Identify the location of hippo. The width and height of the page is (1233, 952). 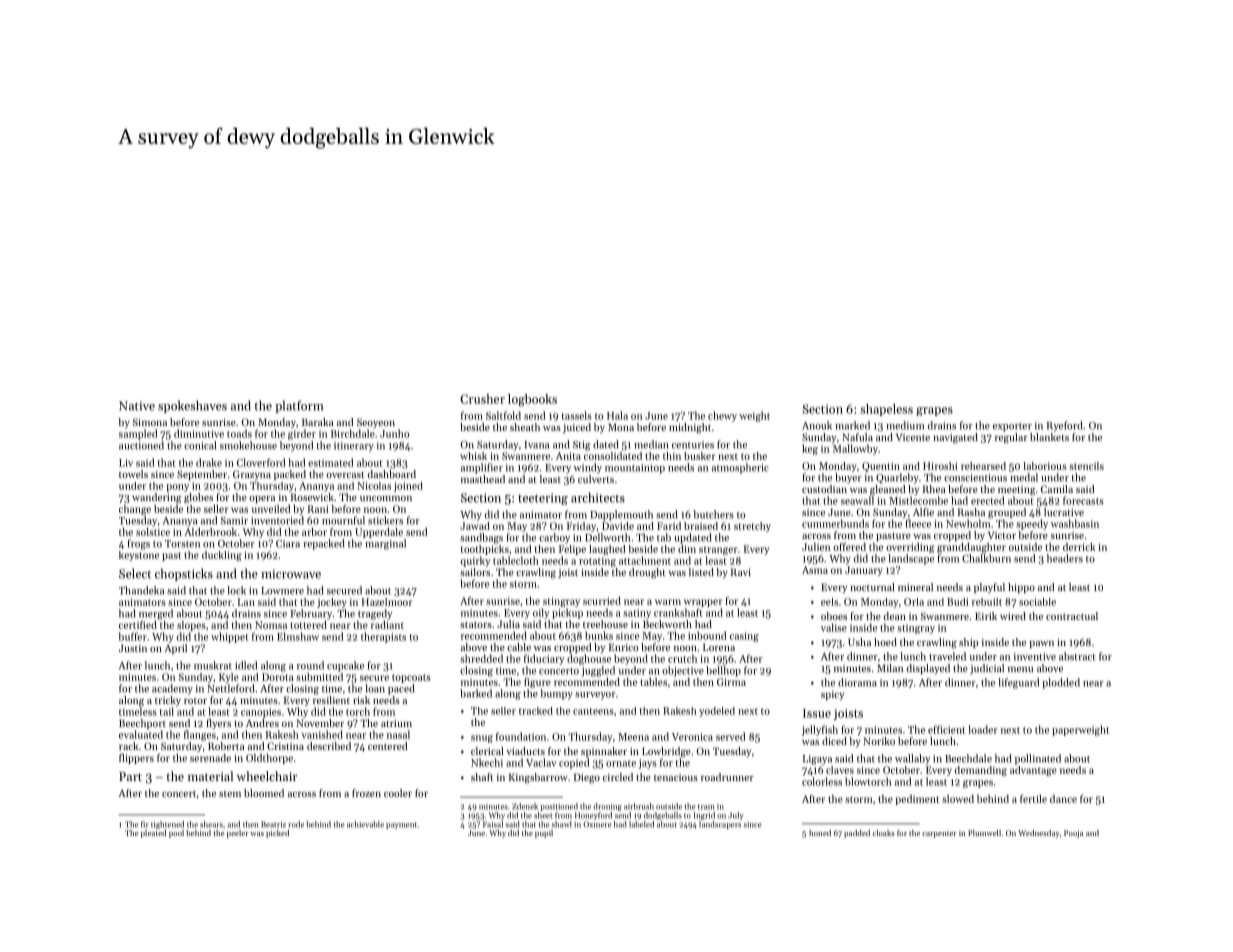
(1021, 588).
